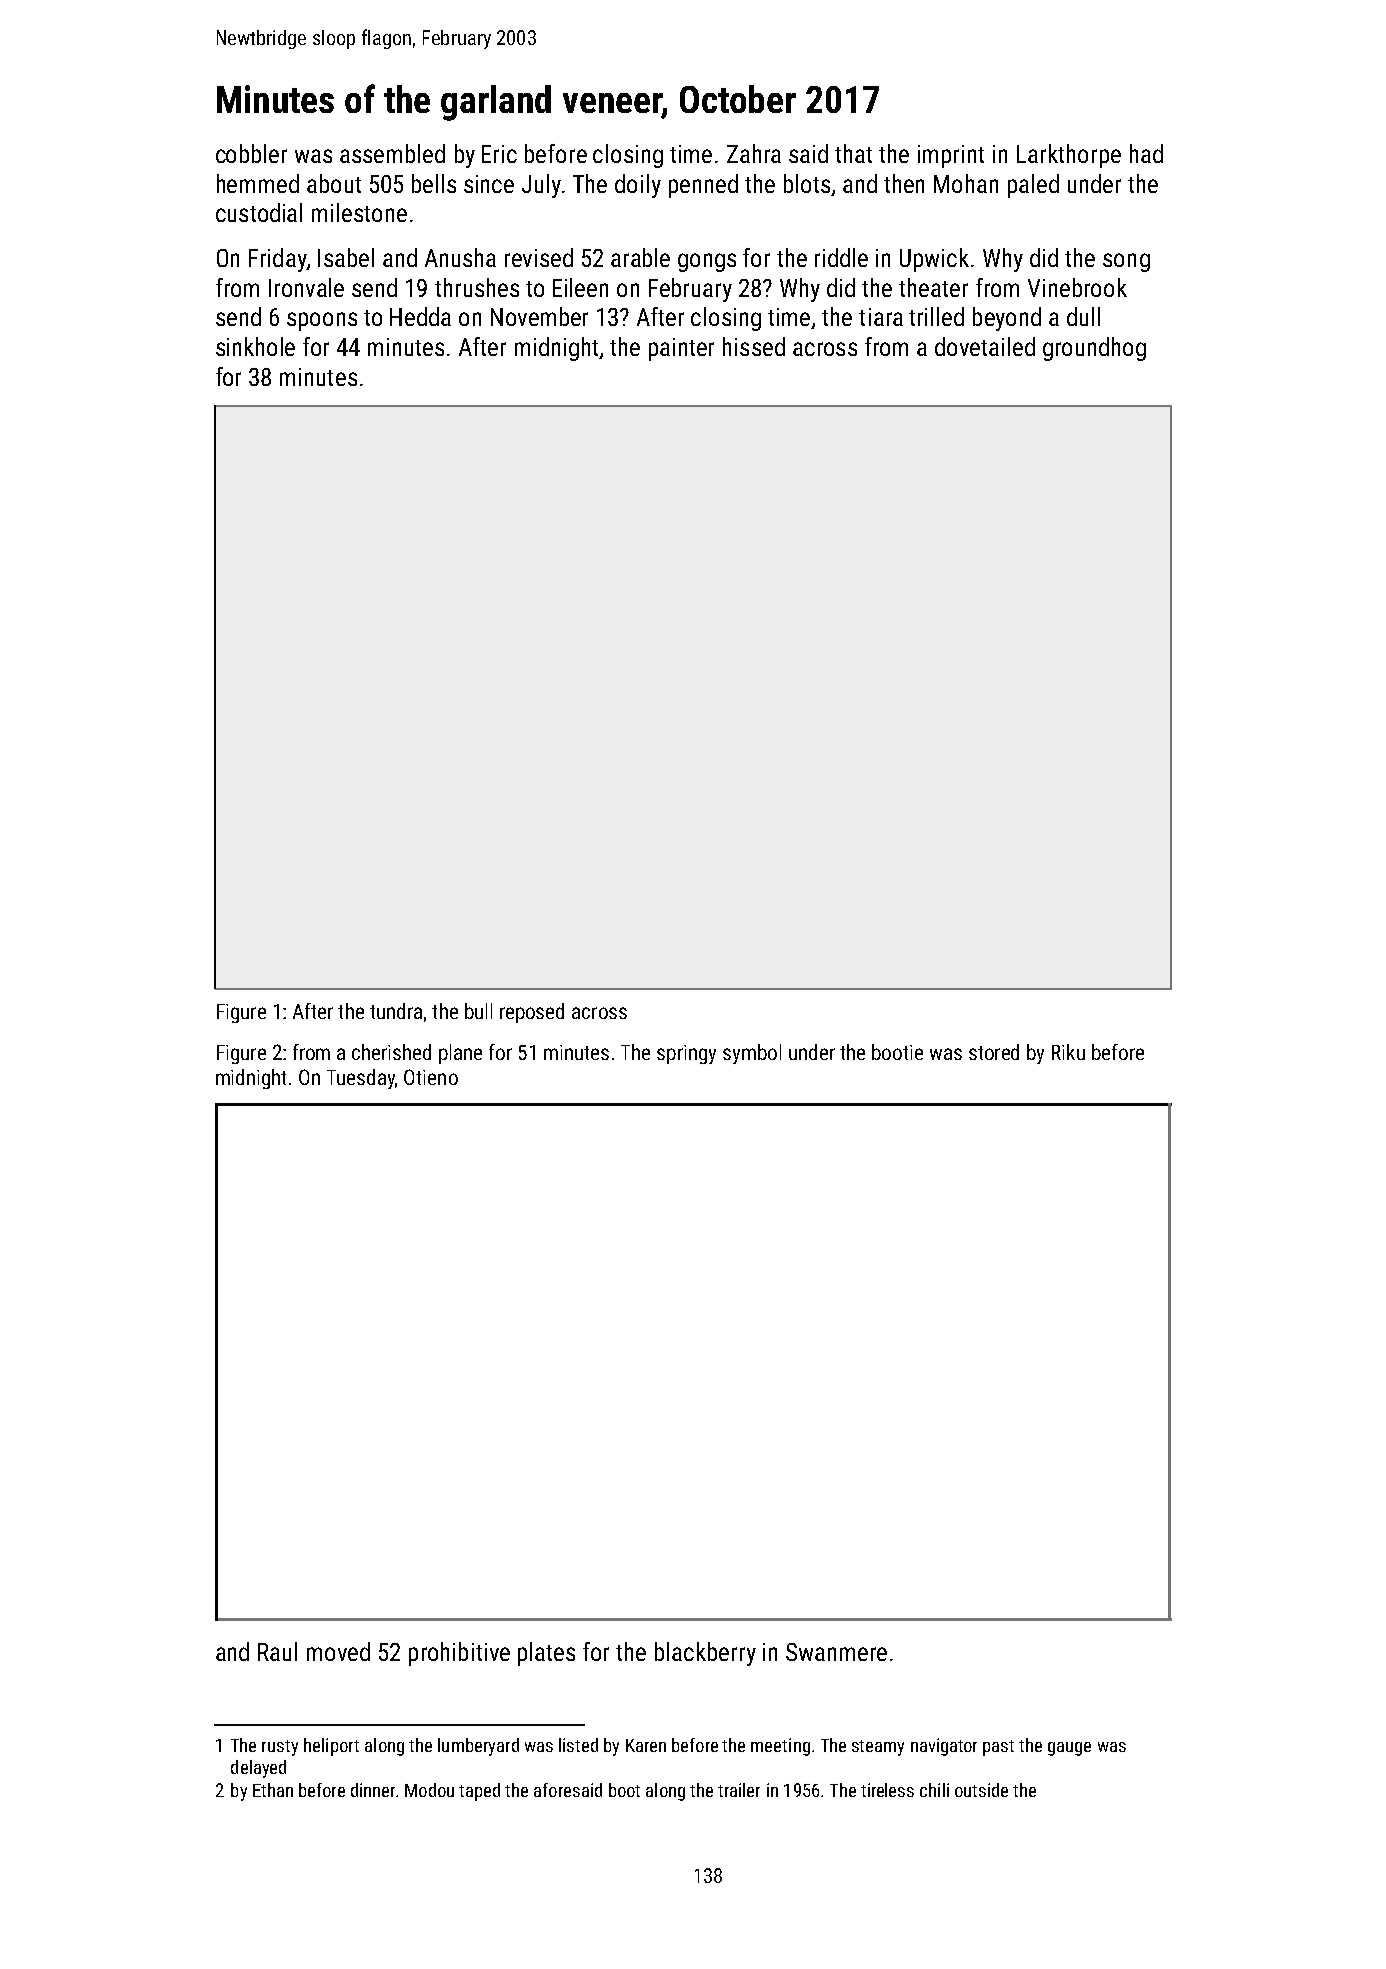  I want to click on symbol, so click(752, 1054).
